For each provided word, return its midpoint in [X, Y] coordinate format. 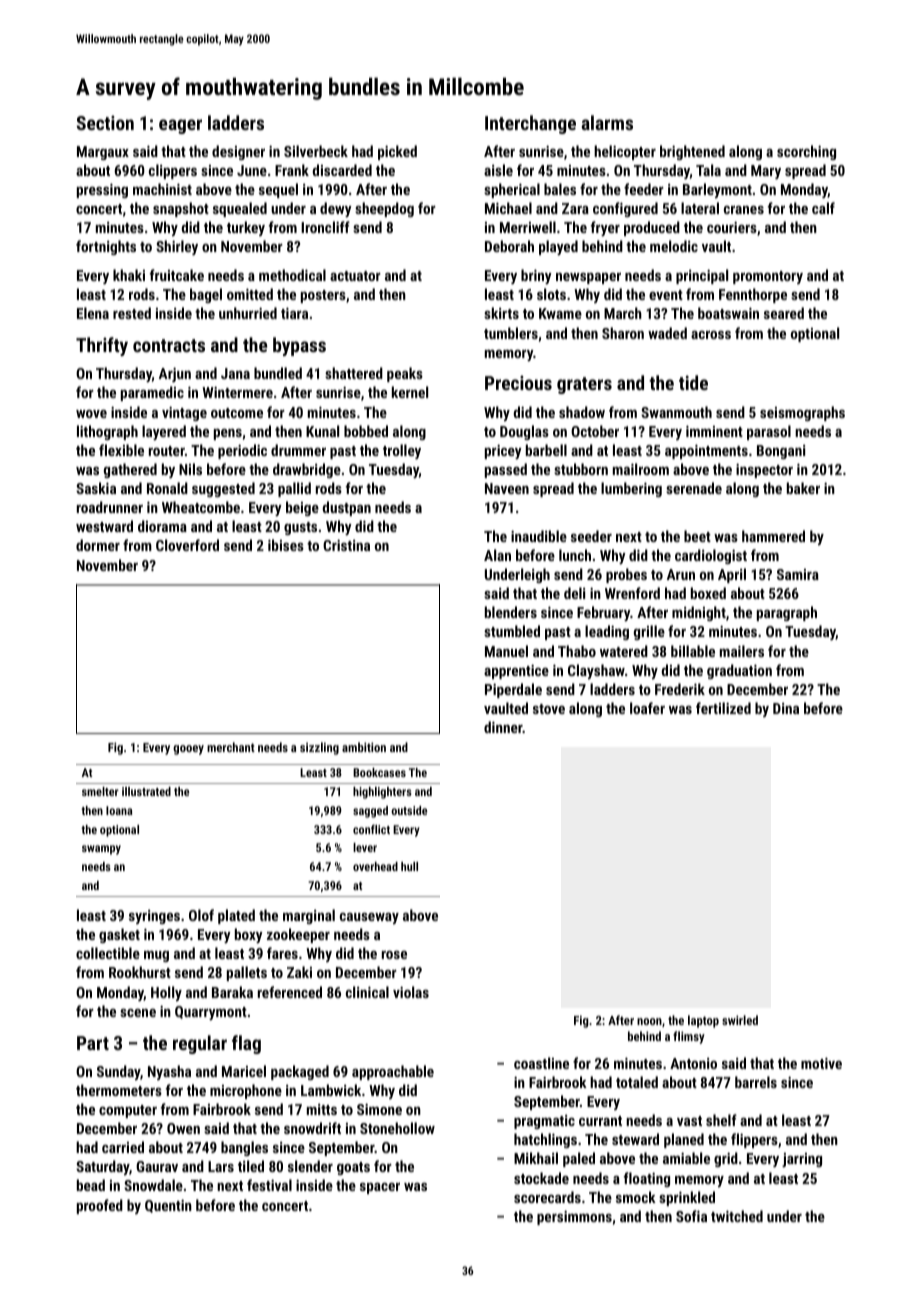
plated [236, 916]
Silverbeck [316, 151]
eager [180, 126]
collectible [108, 953]
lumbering [631, 489]
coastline [541, 1063]
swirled [740, 1020]
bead [91, 1185]
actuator [355, 276]
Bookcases [379, 772]
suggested [223, 489]
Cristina [346, 545]
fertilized [723, 708]
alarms [607, 122]
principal [702, 276]
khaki [129, 275]
